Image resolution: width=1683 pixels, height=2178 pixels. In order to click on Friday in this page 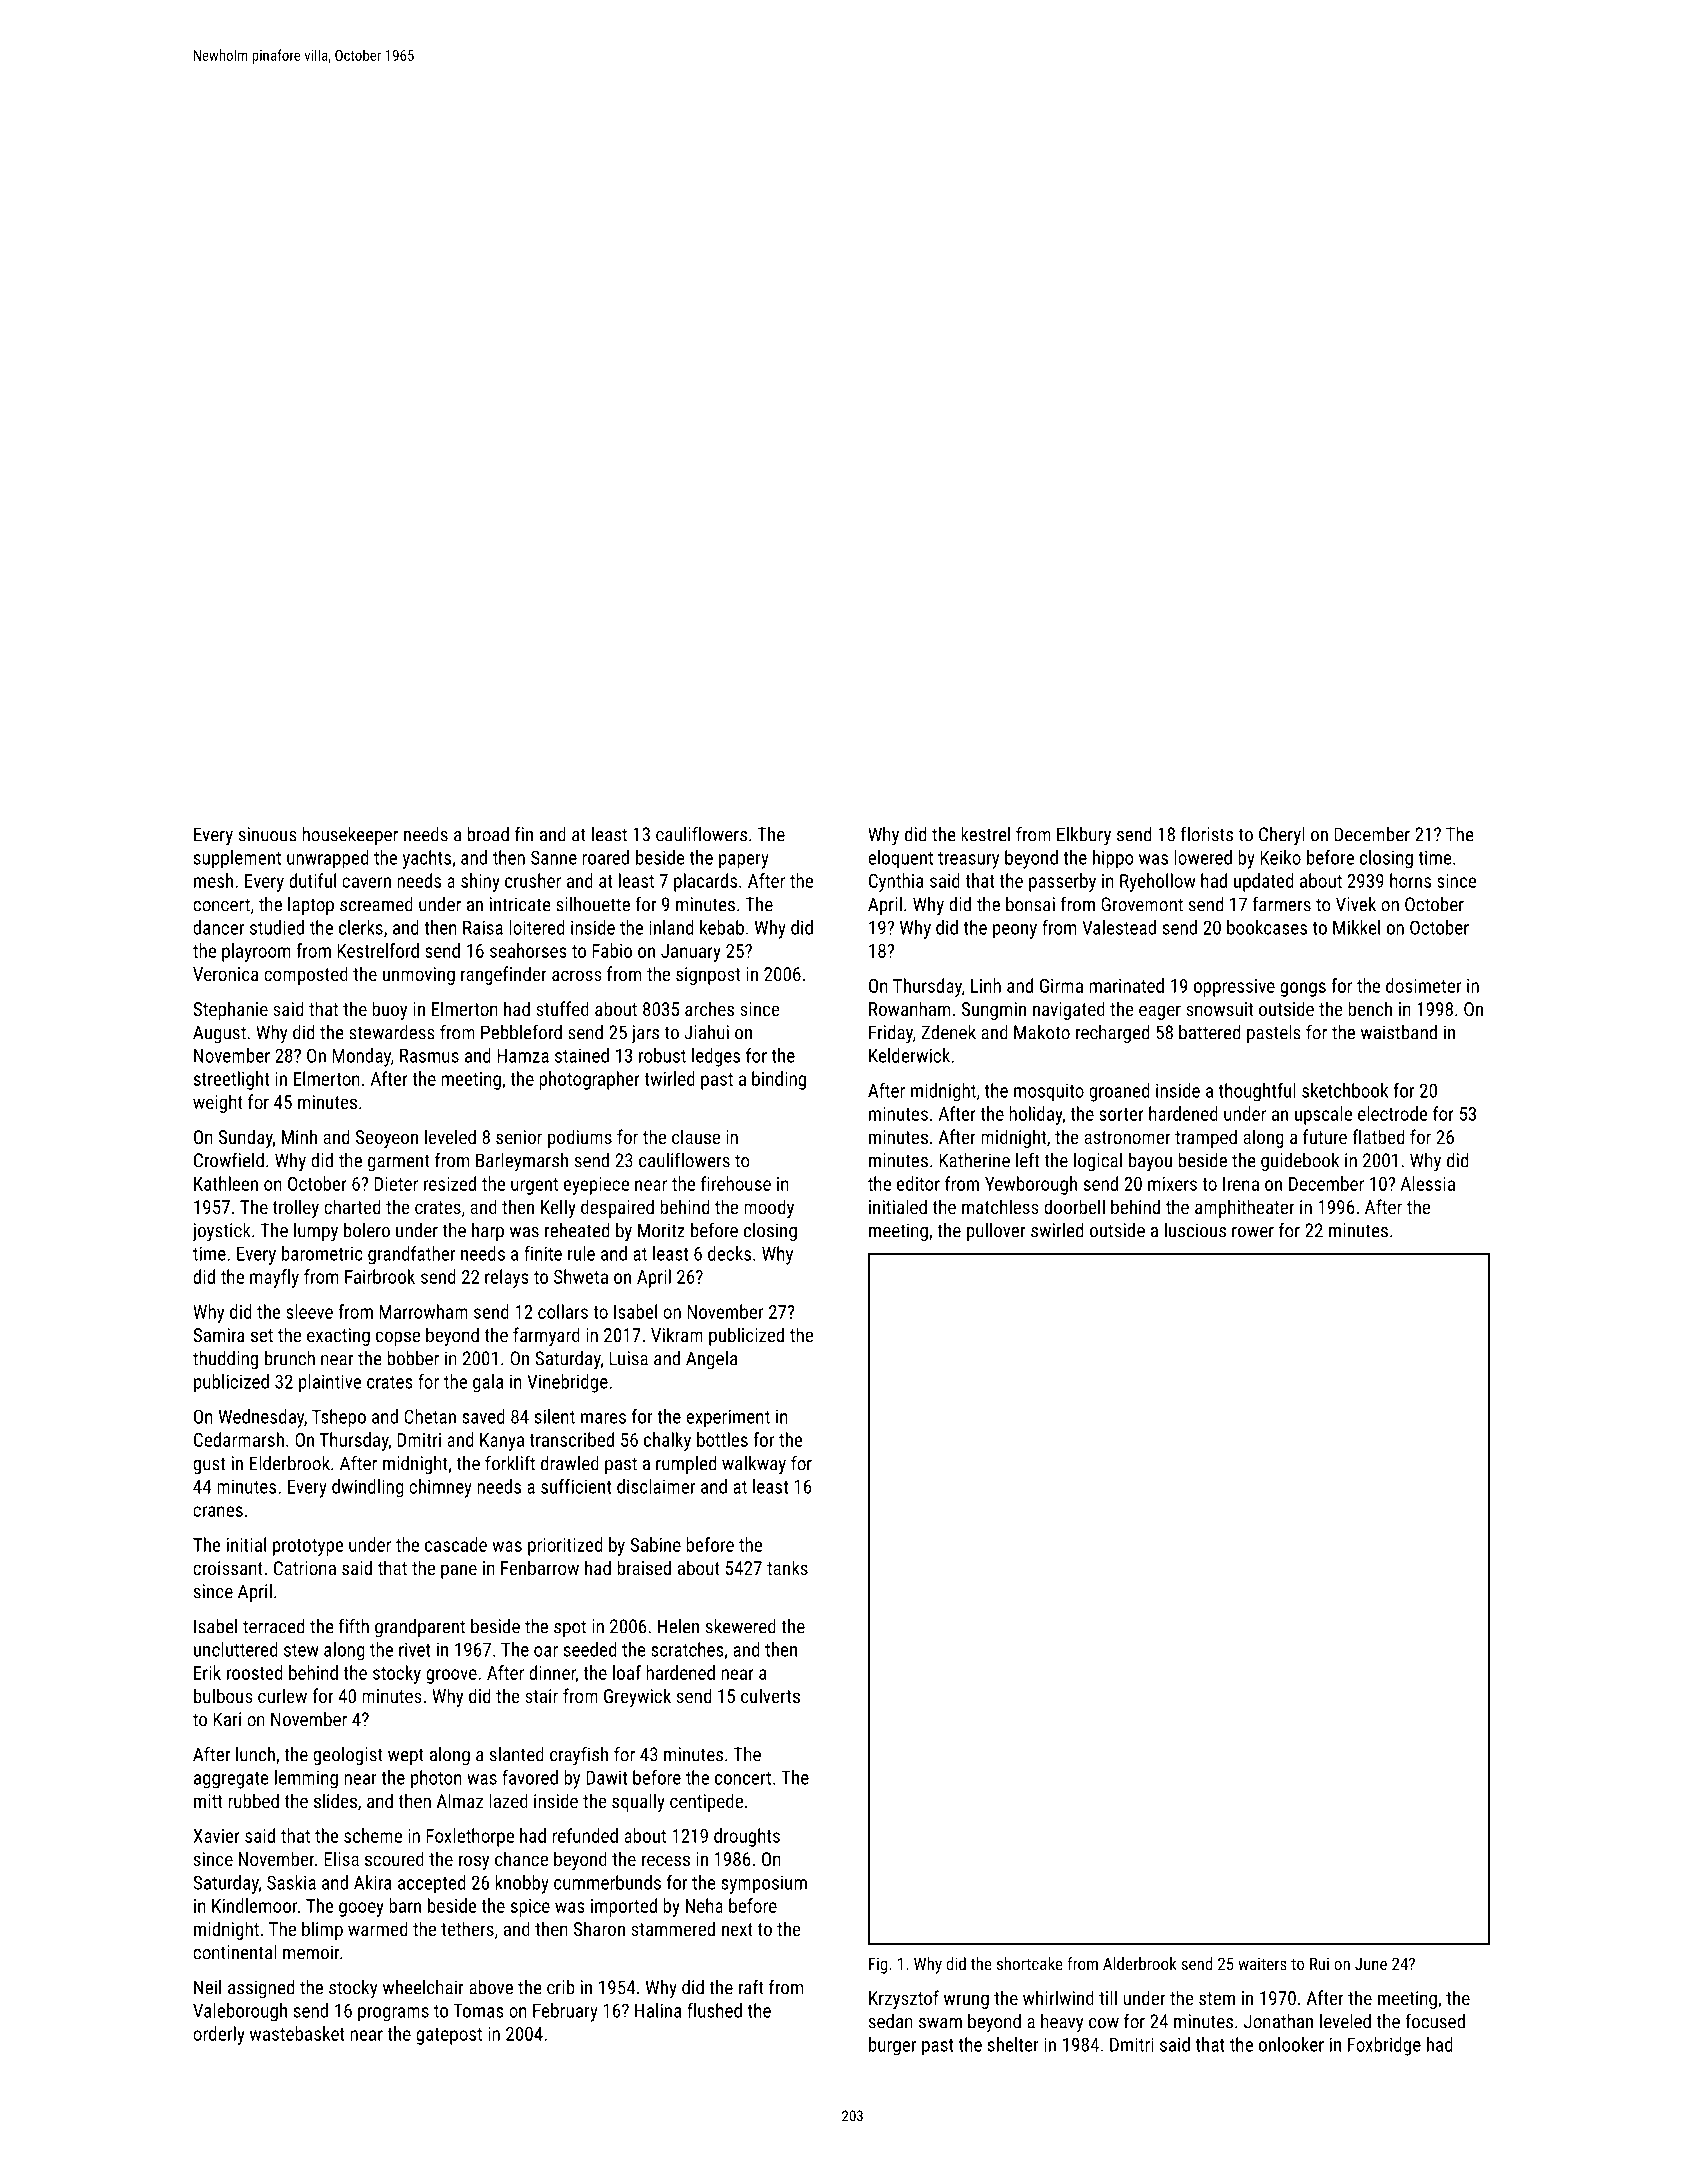, I will do `click(891, 1034)`.
